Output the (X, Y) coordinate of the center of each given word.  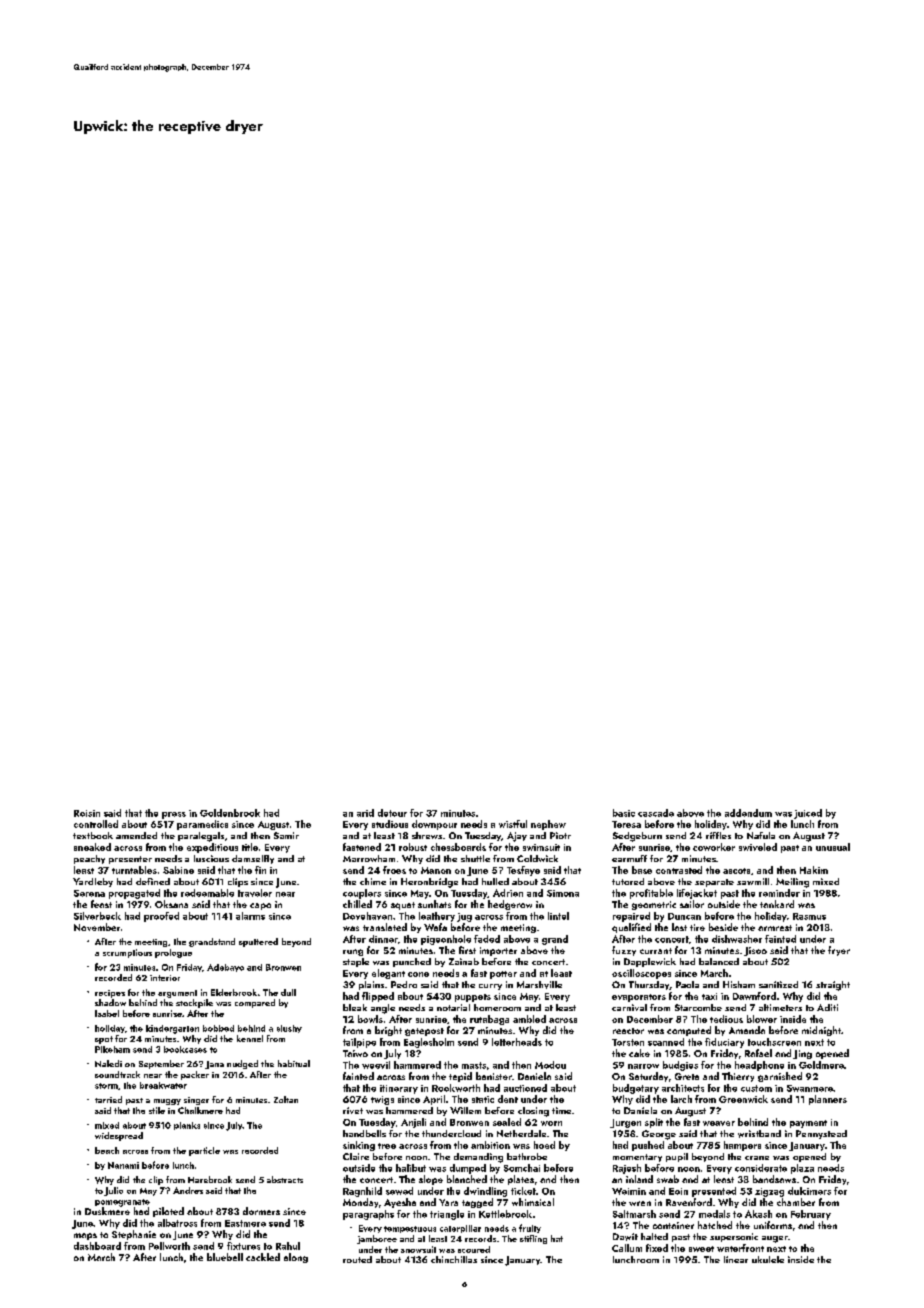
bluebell (225, 1257)
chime (373, 881)
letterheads (517, 1042)
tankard (777, 904)
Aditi (827, 1007)
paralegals (201, 837)
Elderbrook (234, 992)
